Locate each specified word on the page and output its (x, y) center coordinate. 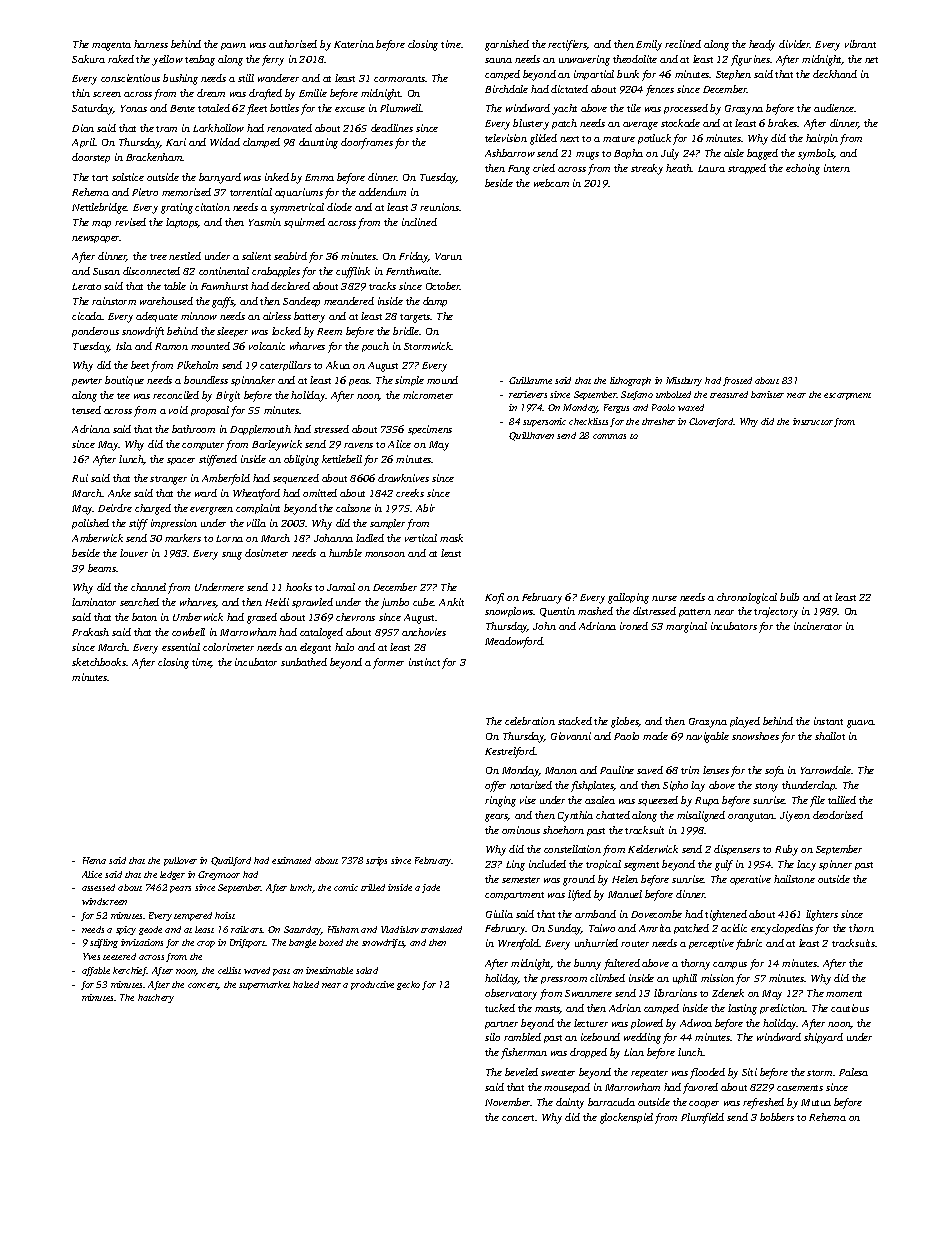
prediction (783, 1009)
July (670, 154)
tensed (86, 410)
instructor (813, 421)
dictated (569, 89)
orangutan (751, 817)
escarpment (847, 396)
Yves (91, 956)
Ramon (171, 346)
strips (376, 861)
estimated (291, 860)
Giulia (499, 914)
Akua (338, 365)
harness (151, 44)
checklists (588, 421)
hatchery (156, 998)
